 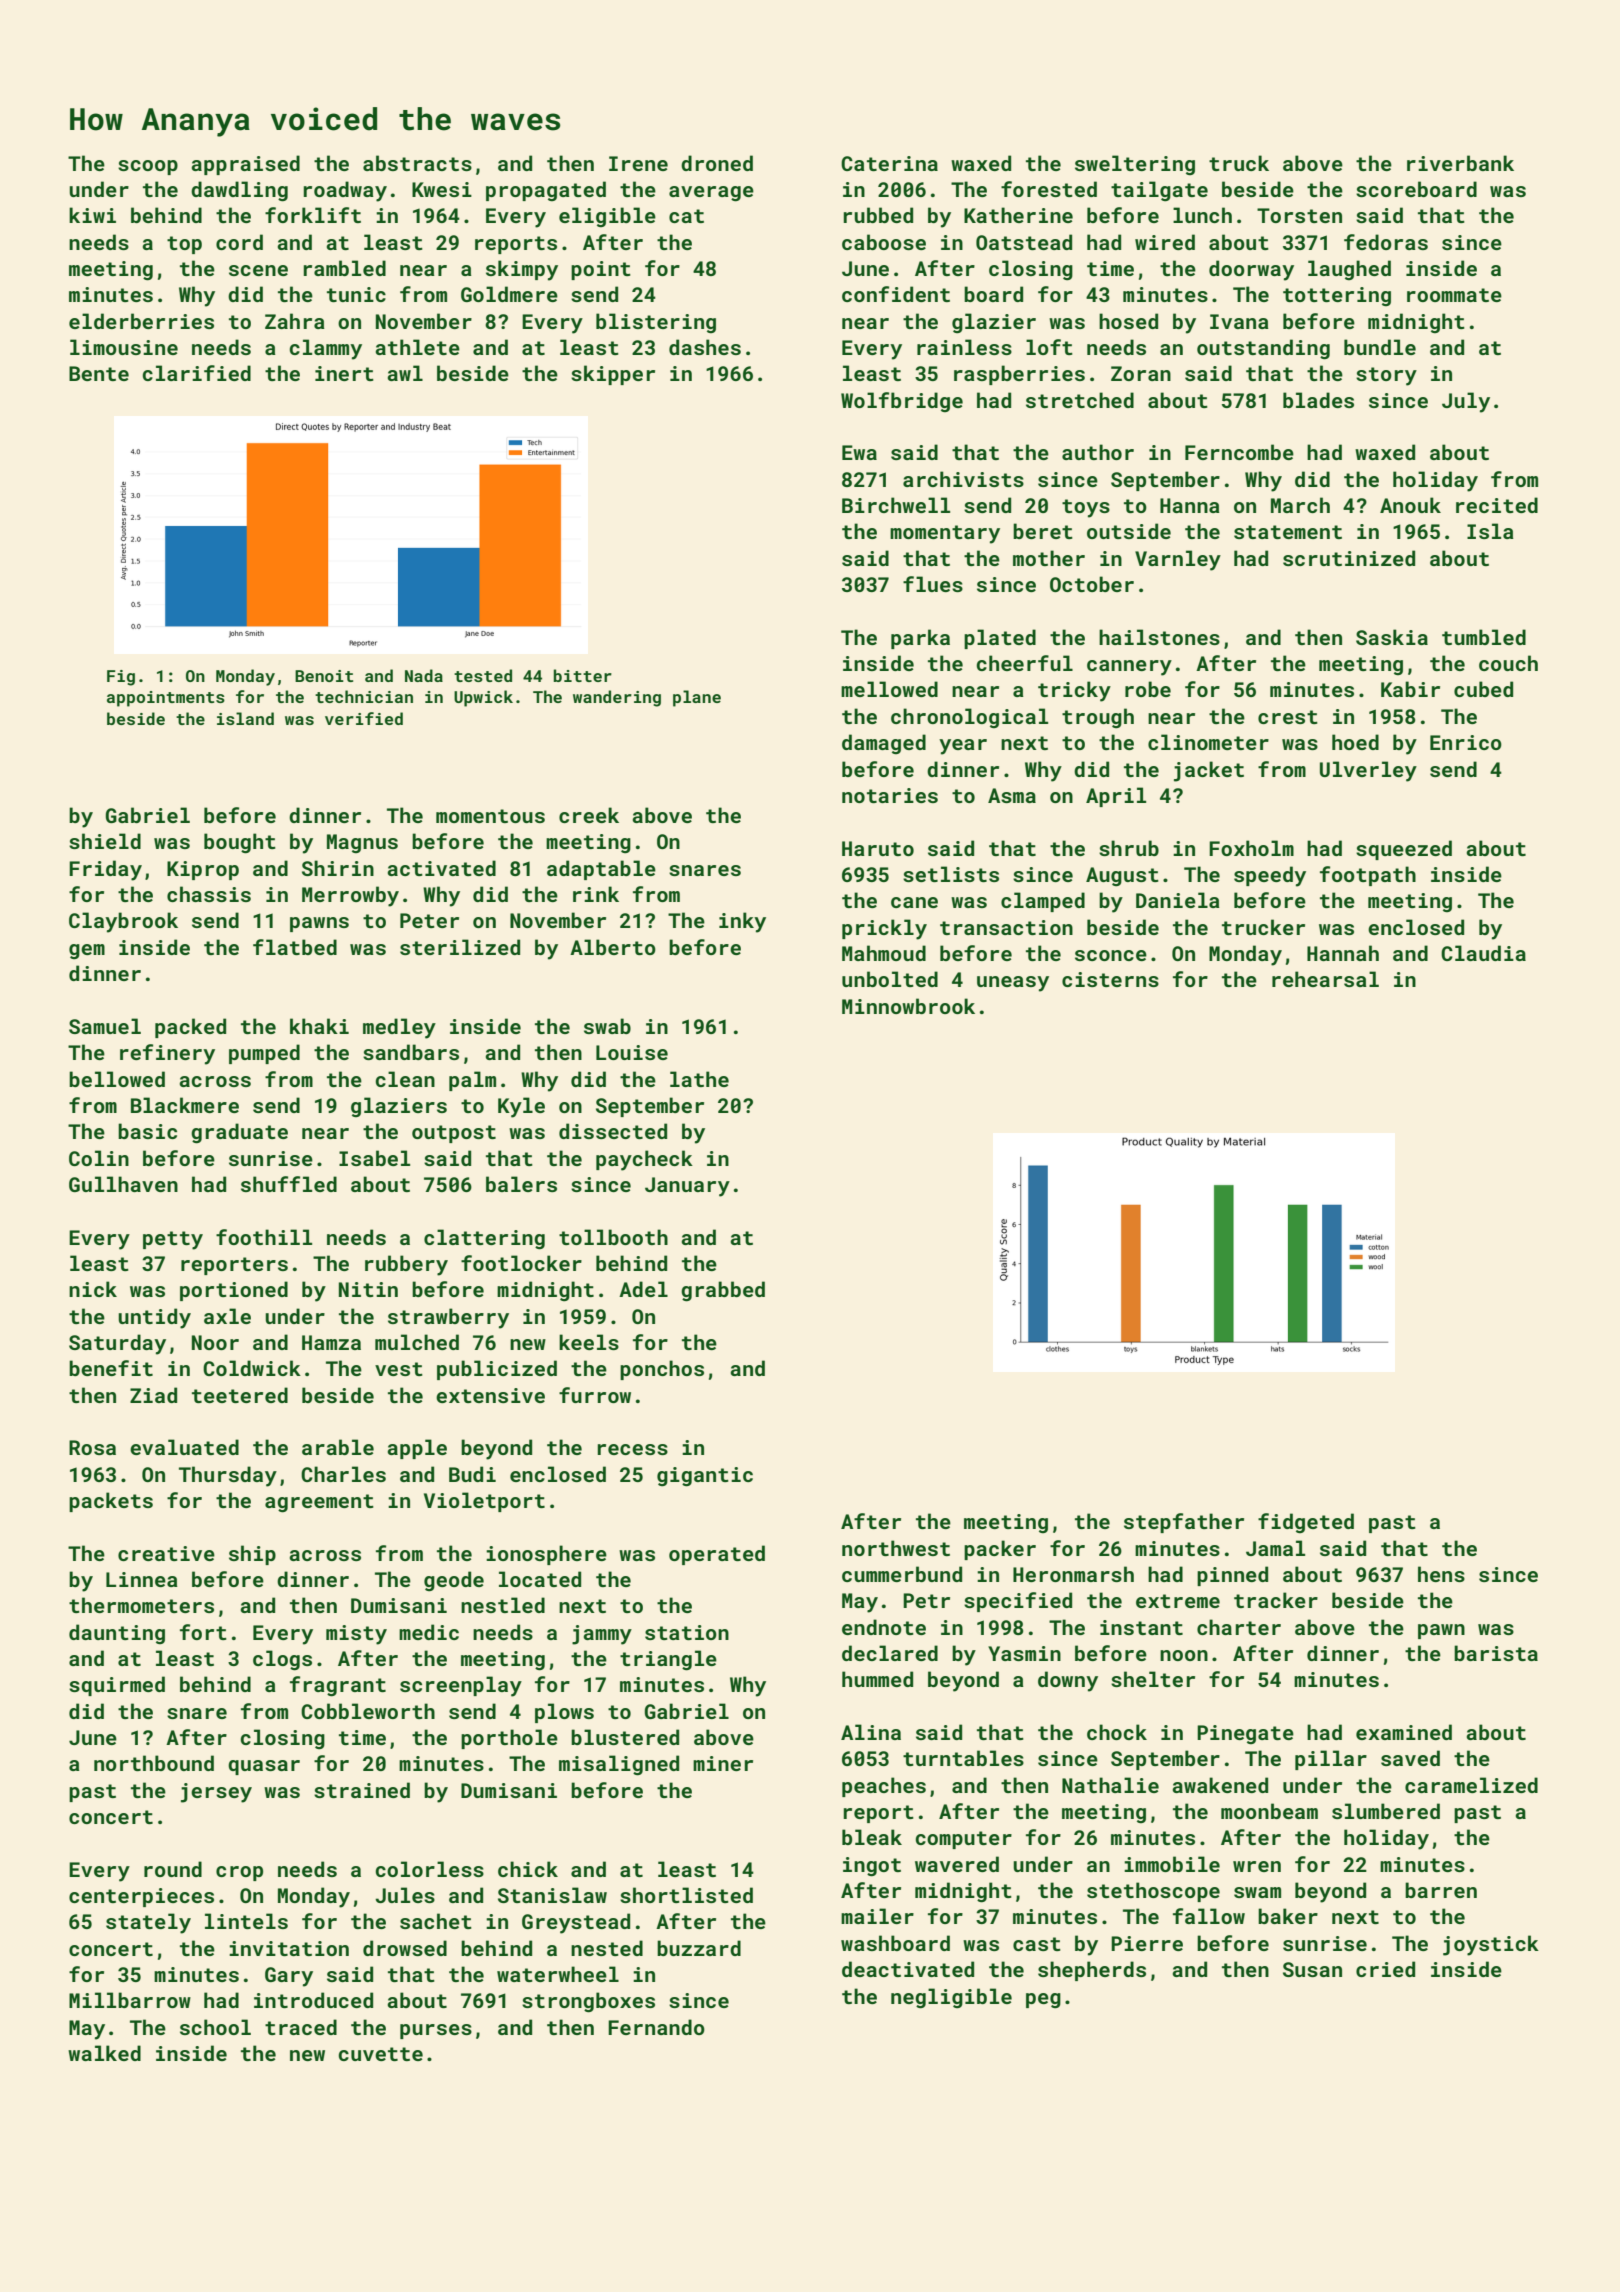 I want to click on Fernando, so click(x=656, y=2027).
